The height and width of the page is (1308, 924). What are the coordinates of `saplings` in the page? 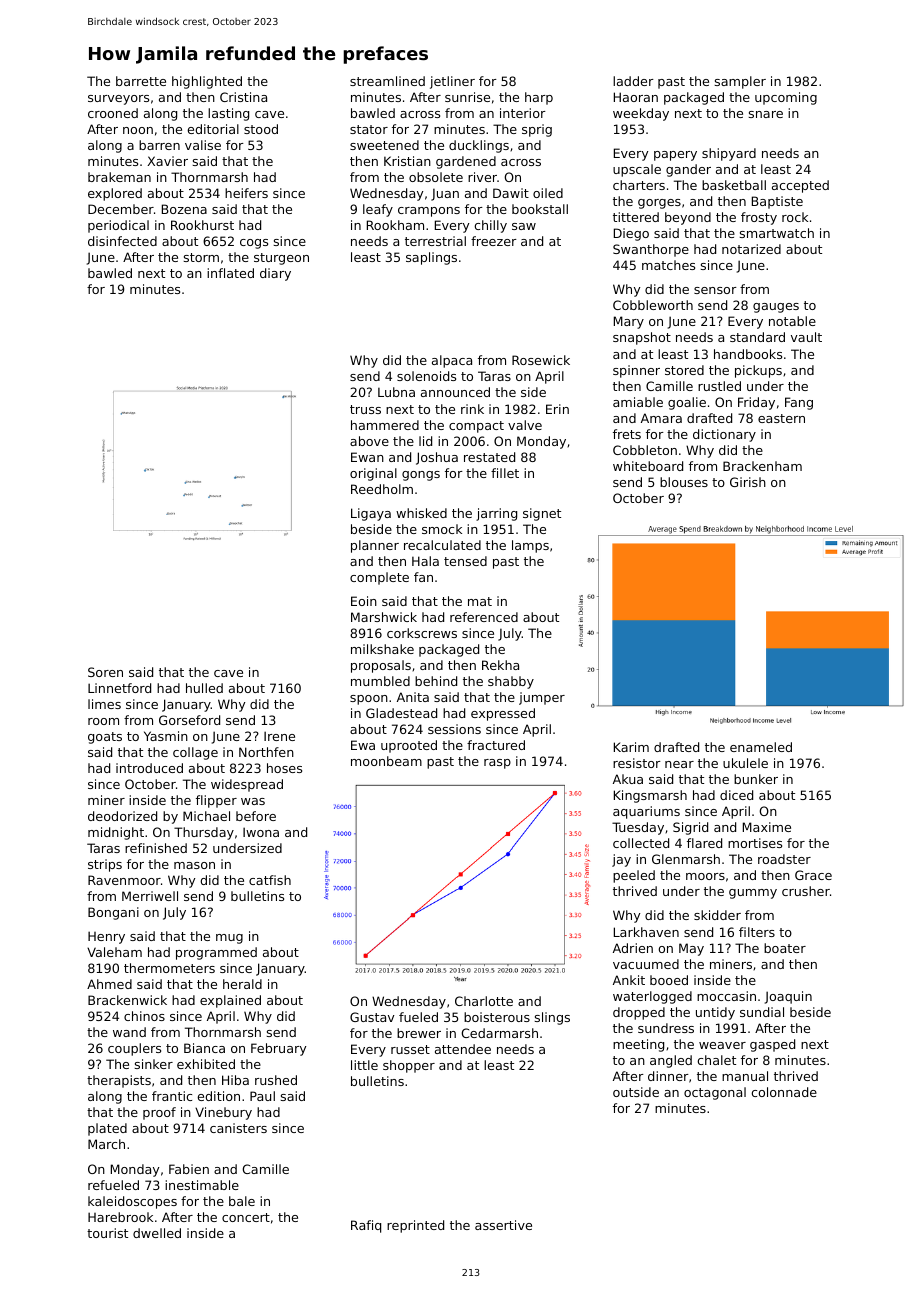 It's located at (431, 258).
